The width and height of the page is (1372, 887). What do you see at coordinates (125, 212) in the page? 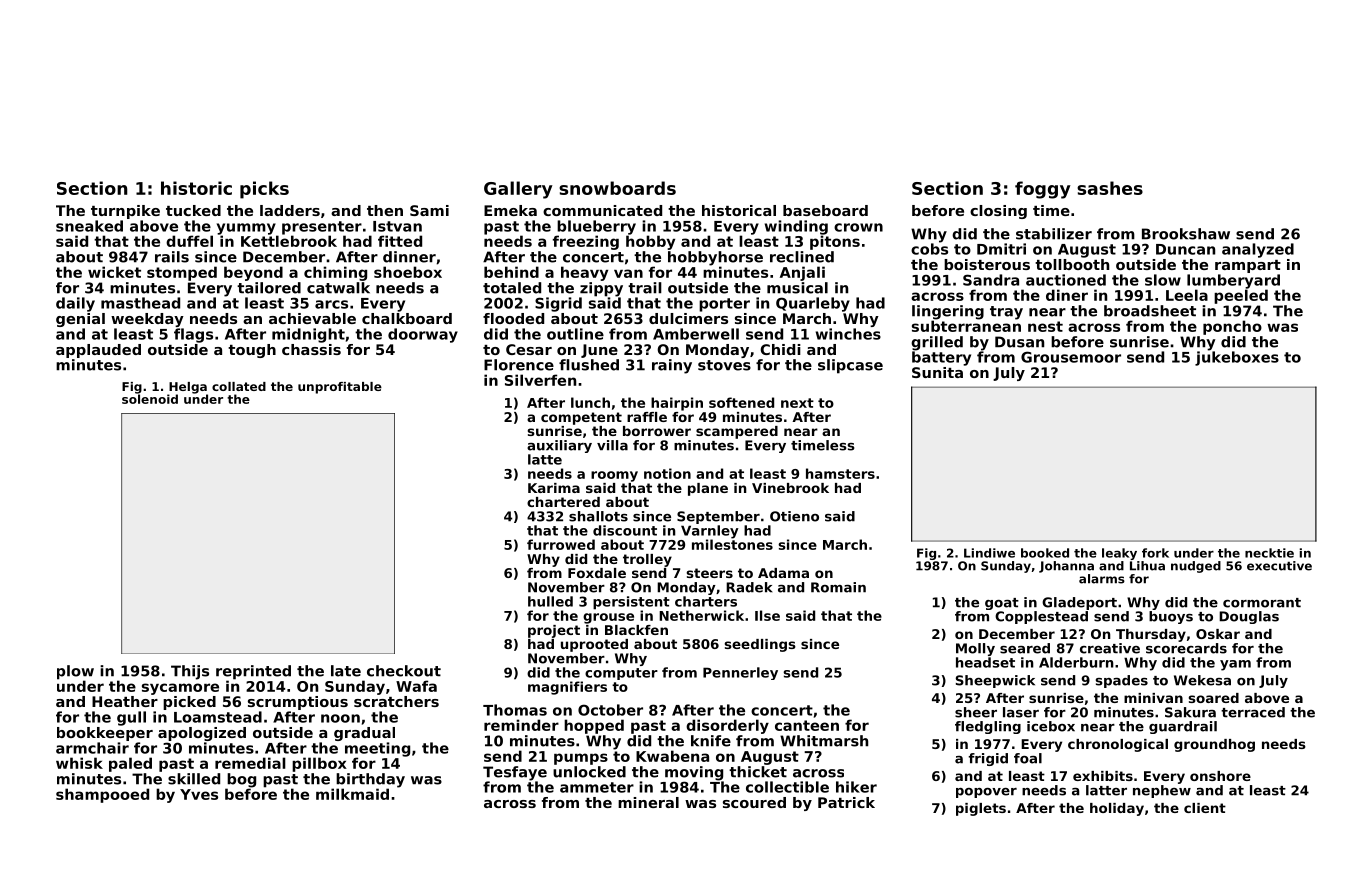
I see `turnpike` at bounding box center [125, 212].
